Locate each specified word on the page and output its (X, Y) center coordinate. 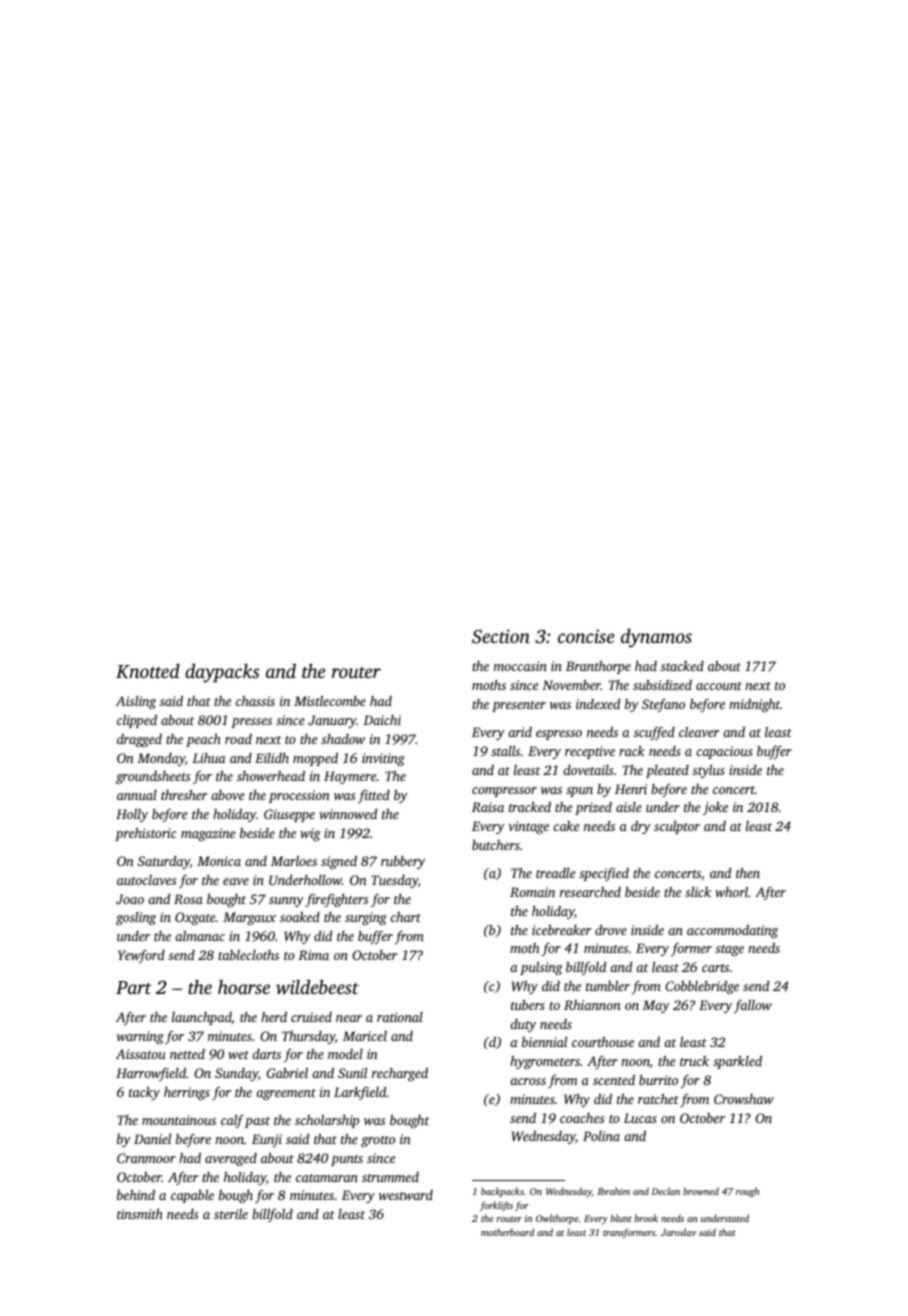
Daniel (152, 1139)
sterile (231, 1214)
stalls (505, 751)
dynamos (656, 638)
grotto (378, 1141)
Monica (219, 861)
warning (140, 1037)
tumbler (608, 986)
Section (501, 636)
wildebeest (317, 987)
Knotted (148, 671)
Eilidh (272, 758)
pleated (667, 771)
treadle (555, 873)
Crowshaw (743, 1099)
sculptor (677, 827)
